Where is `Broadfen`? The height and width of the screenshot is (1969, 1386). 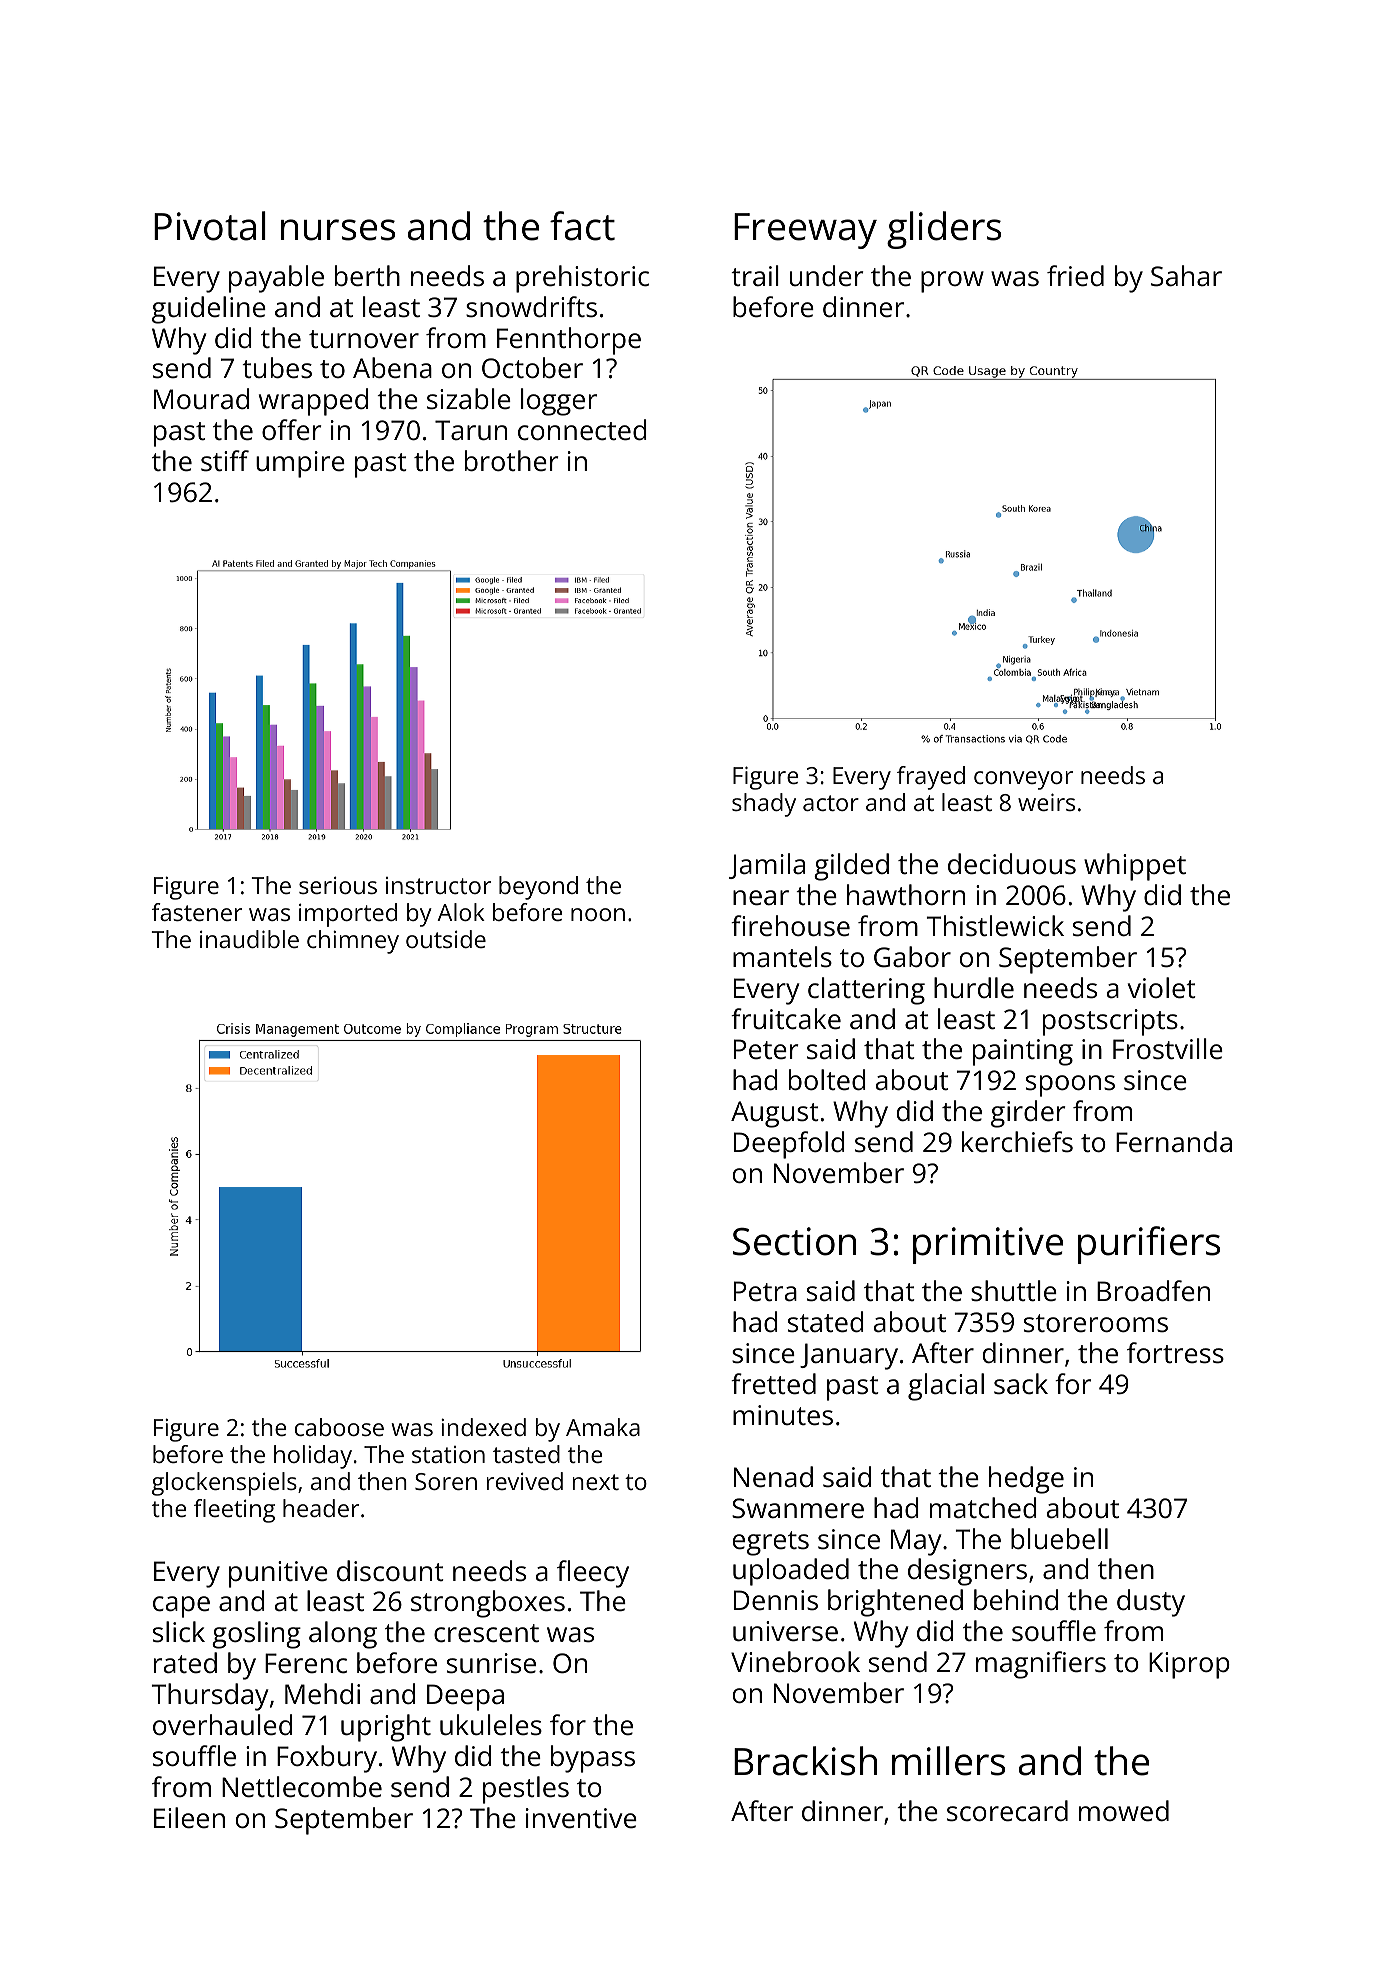 Broadfen is located at coordinates (1153, 1290).
